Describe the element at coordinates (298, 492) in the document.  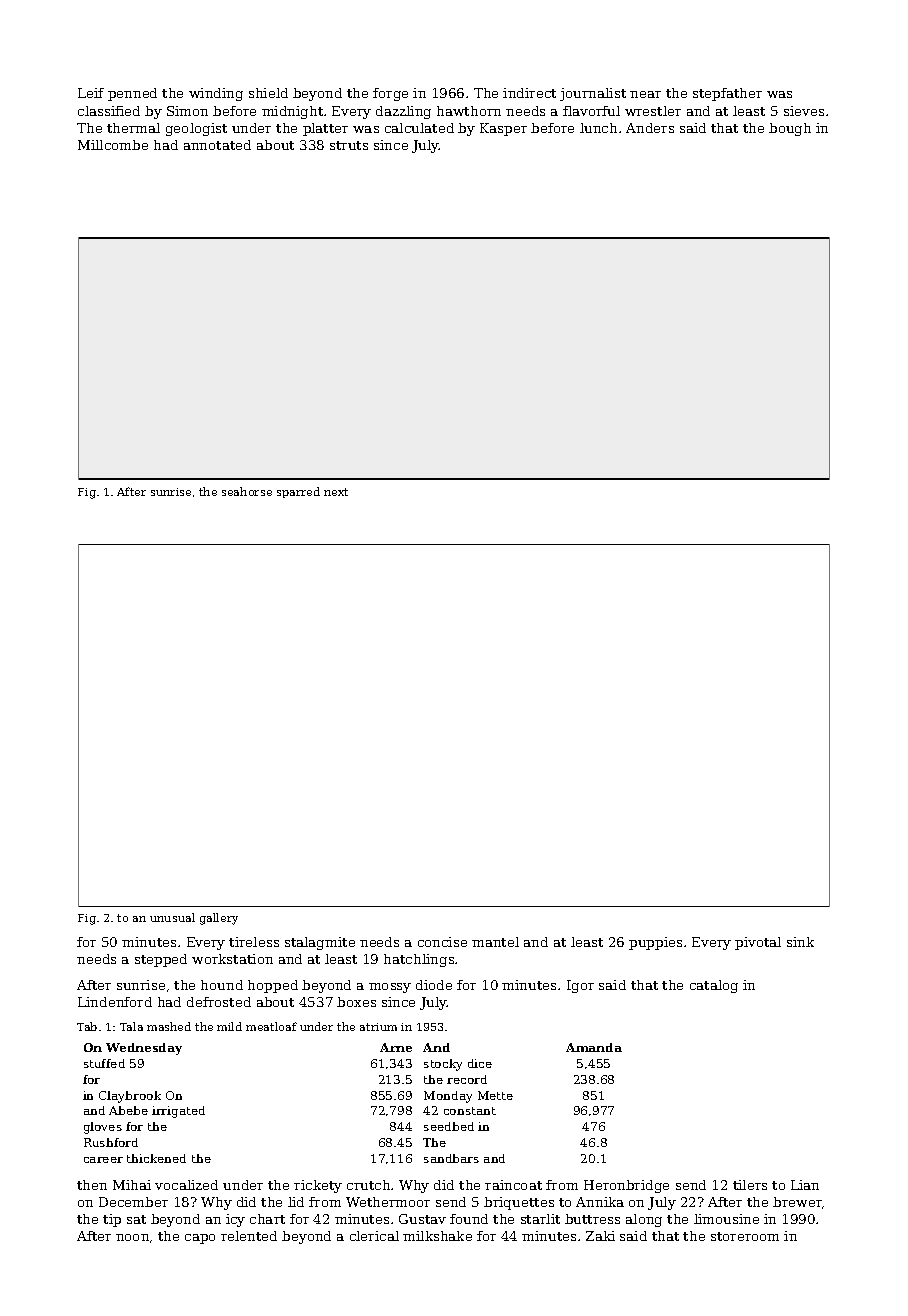
I see `sparred` at that location.
